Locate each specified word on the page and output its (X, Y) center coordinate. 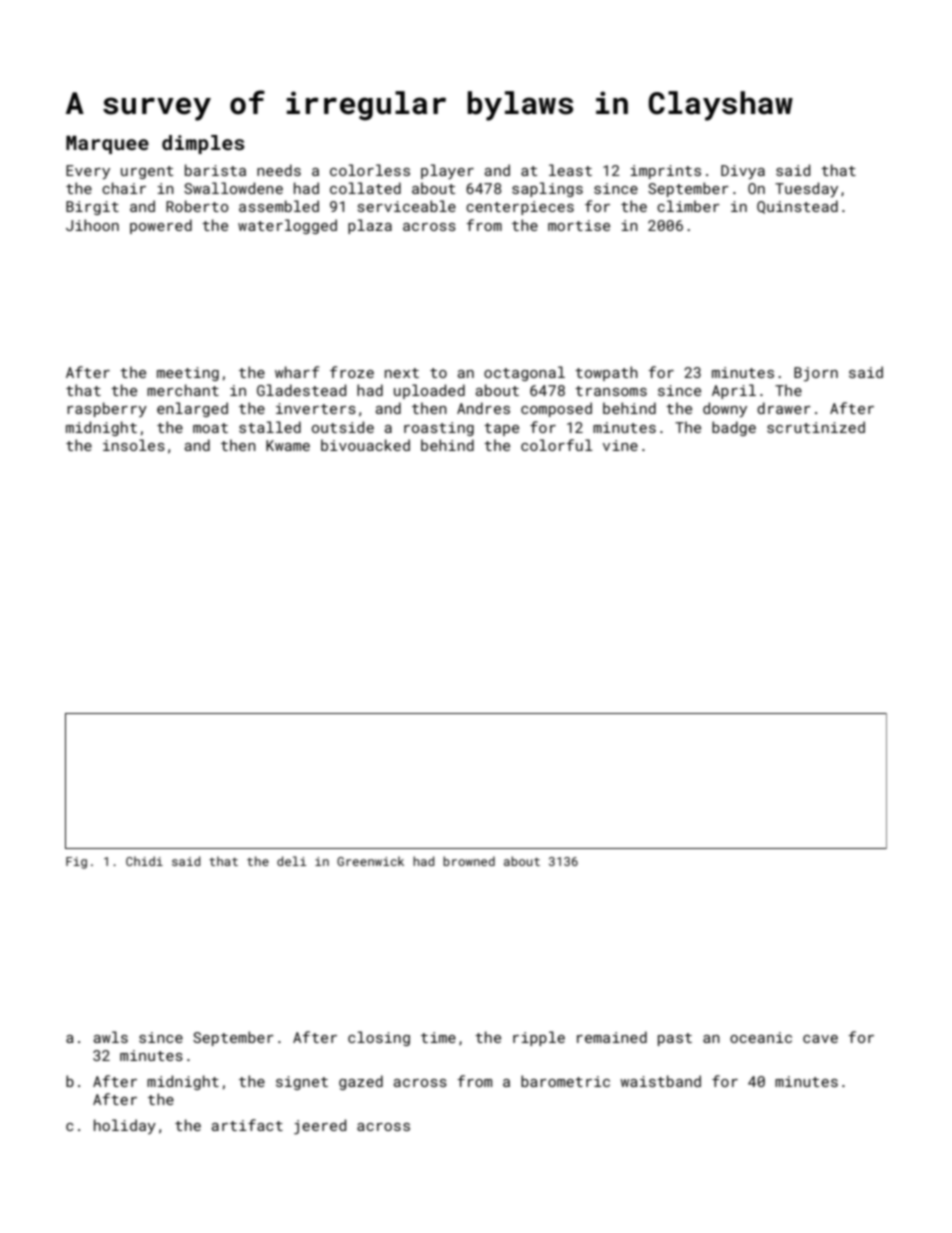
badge (734, 428)
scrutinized (816, 427)
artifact (247, 1125)
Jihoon (92, 225)
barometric (565, 1081)
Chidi (144, 861)
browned (469, 861)
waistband (660, 1081)
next (402, 373)
